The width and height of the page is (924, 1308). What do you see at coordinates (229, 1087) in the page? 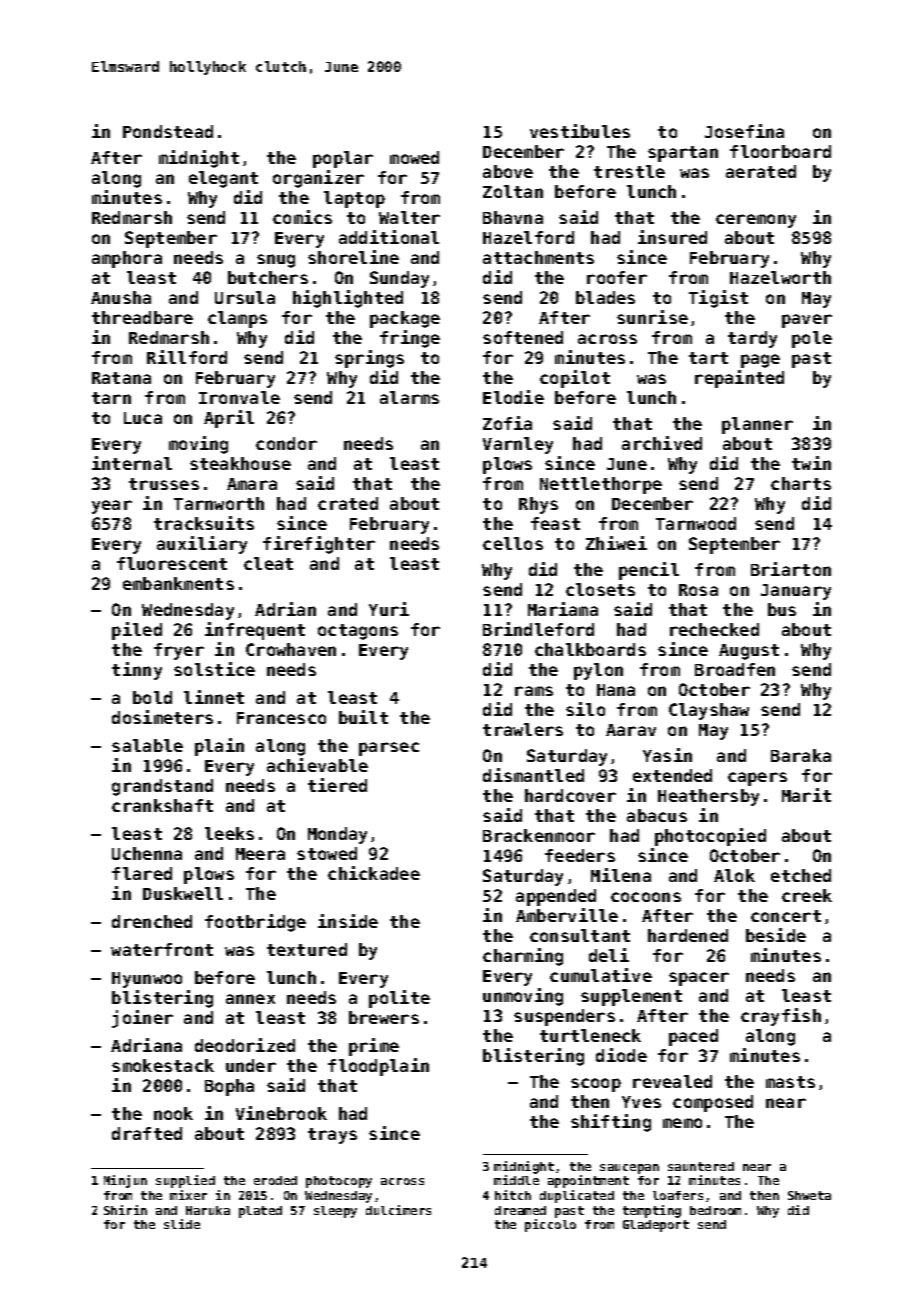
I see `Bopha` at bounding box center [229, 1087].
